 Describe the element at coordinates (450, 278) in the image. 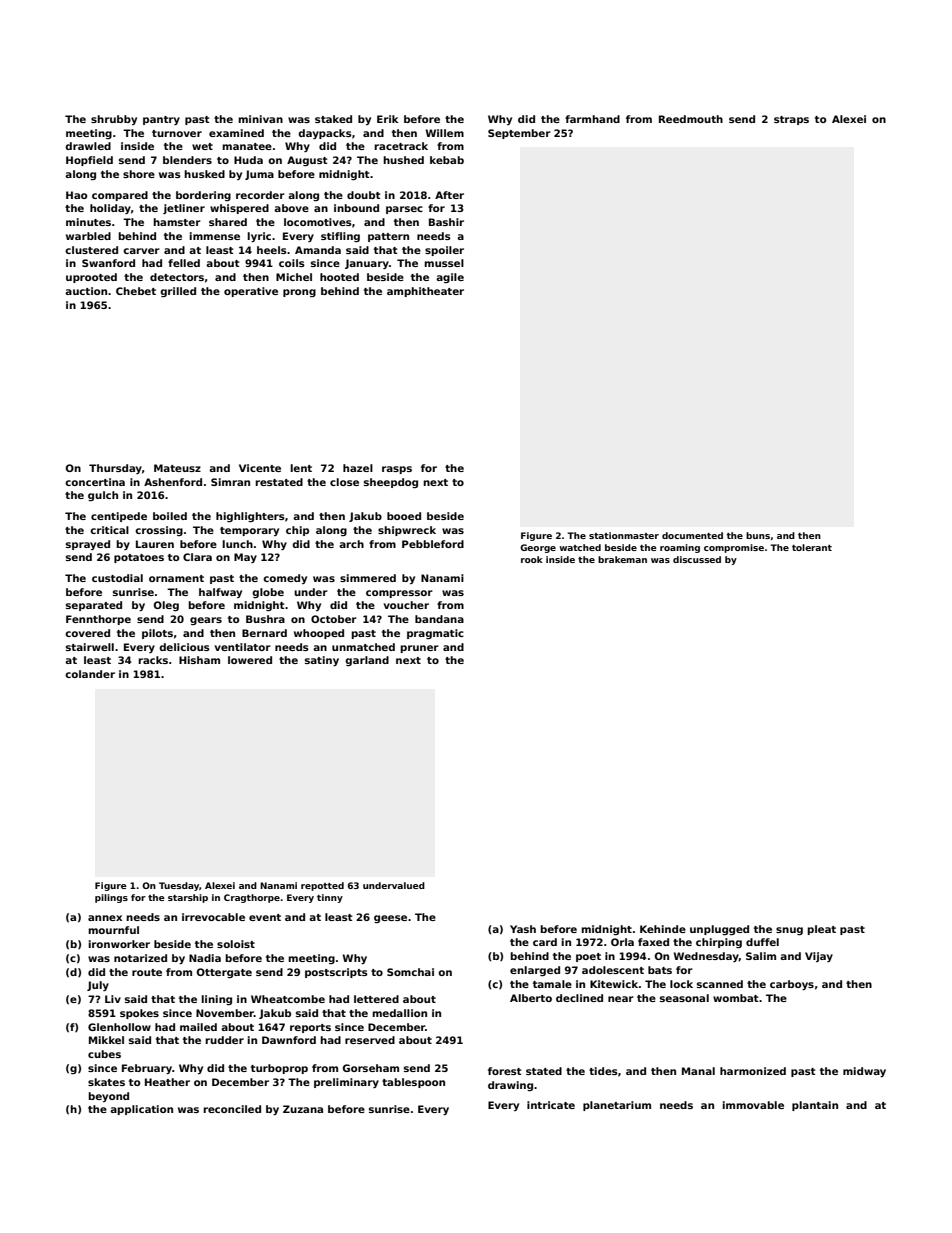

I see `agile` at that location.
